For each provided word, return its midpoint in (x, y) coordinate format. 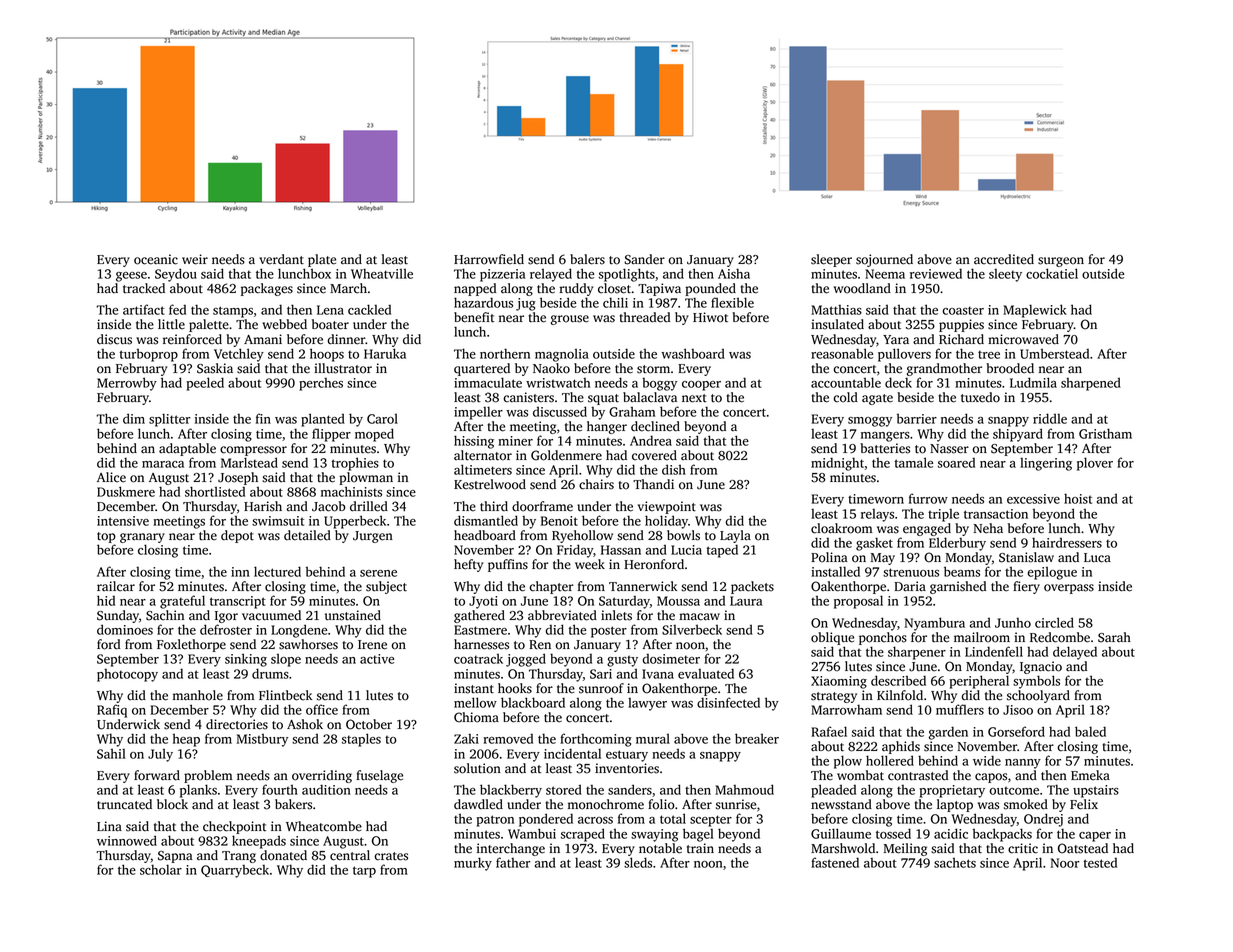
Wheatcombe (324, 826)
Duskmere (126, 491)
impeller (478, 413)
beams (962, 571)
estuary (627, 756)
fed (177, 309)
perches (321, 384)
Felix (1084, 804)
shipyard (1018, 435)
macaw (699, 617)
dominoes (125, 629)
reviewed (936, 273)
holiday (666, 522)
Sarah (1114, 637)
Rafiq (112, 711)
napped (475, 289)
